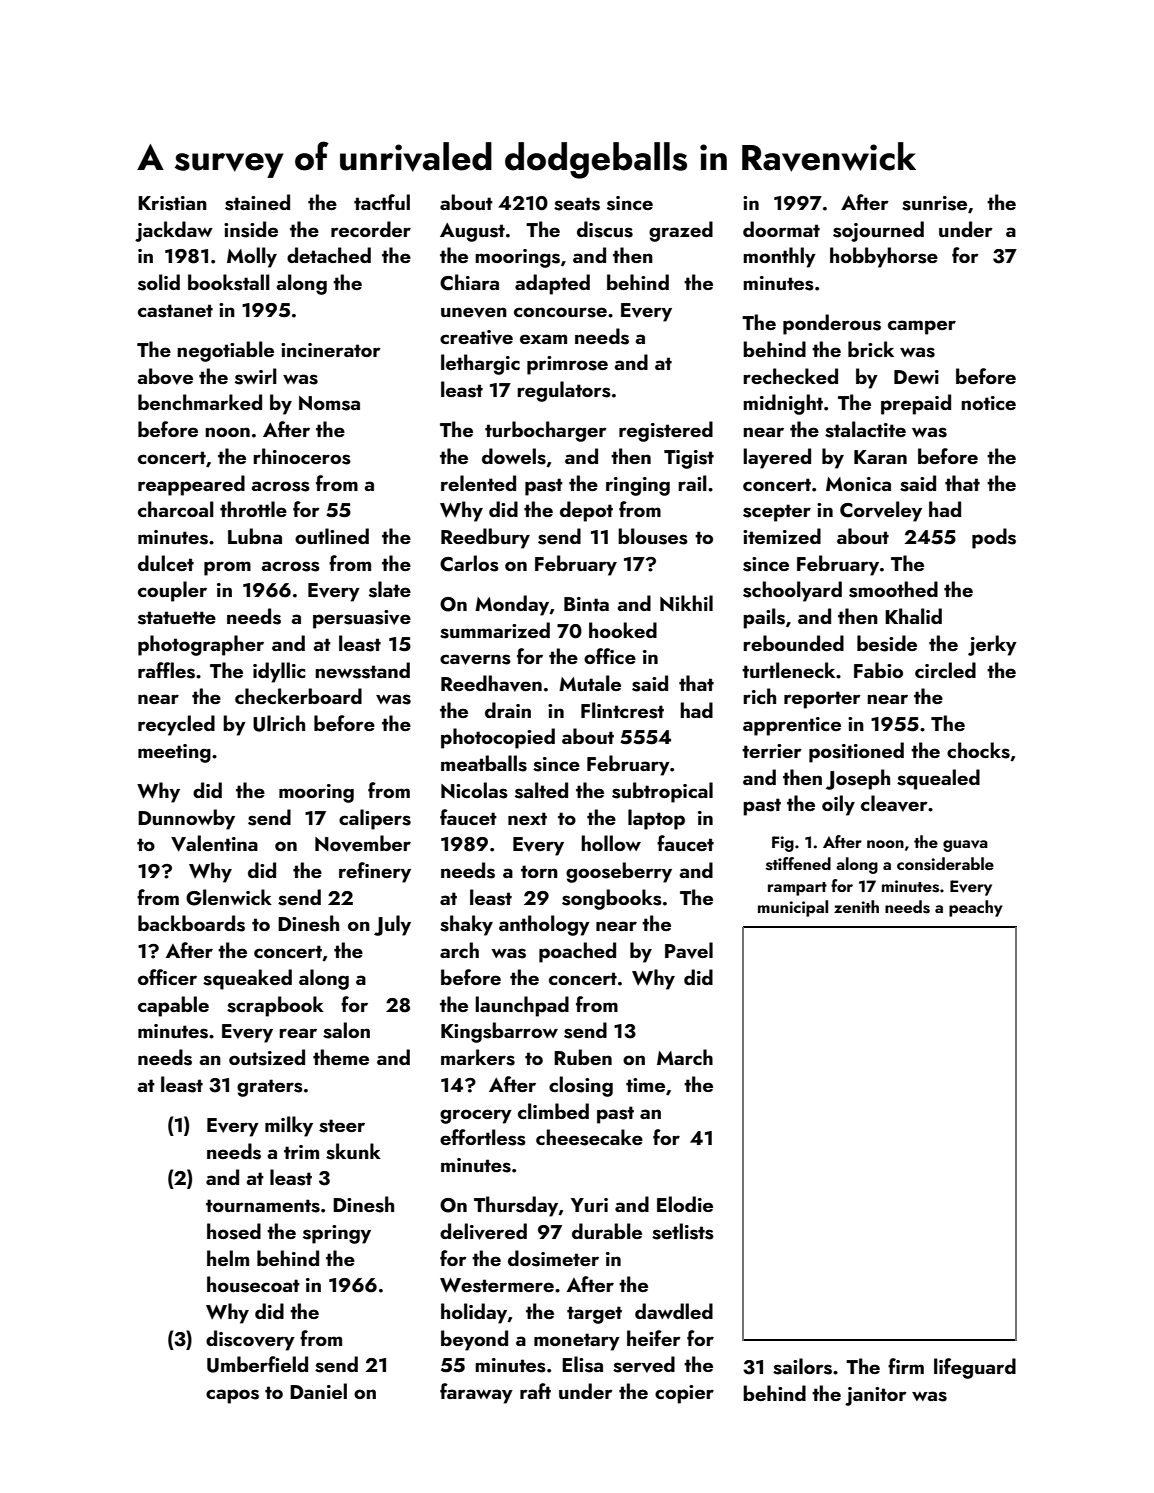 This page has height=1493, width=1154. Describe the element at coordinates (186, 819) in the page. I see `Dunnowby` at that location.
